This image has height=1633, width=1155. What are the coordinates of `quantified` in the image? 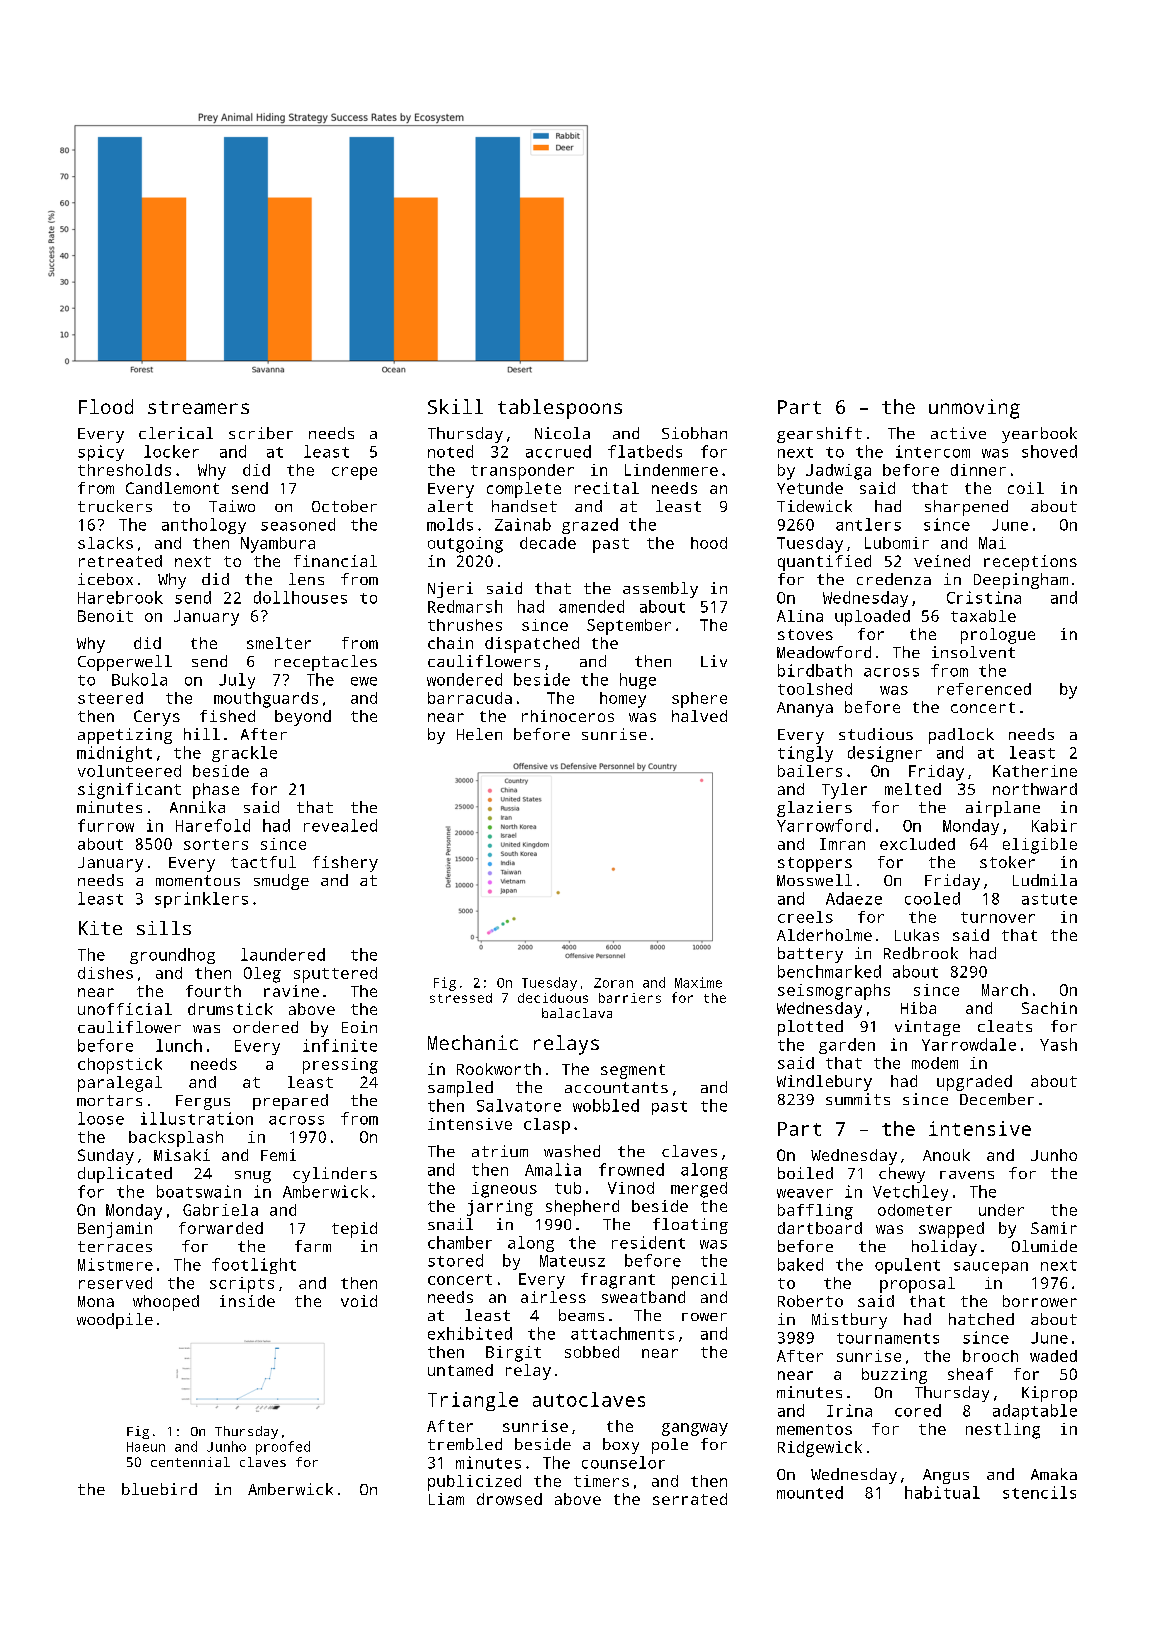 It's located at (824, 563).
